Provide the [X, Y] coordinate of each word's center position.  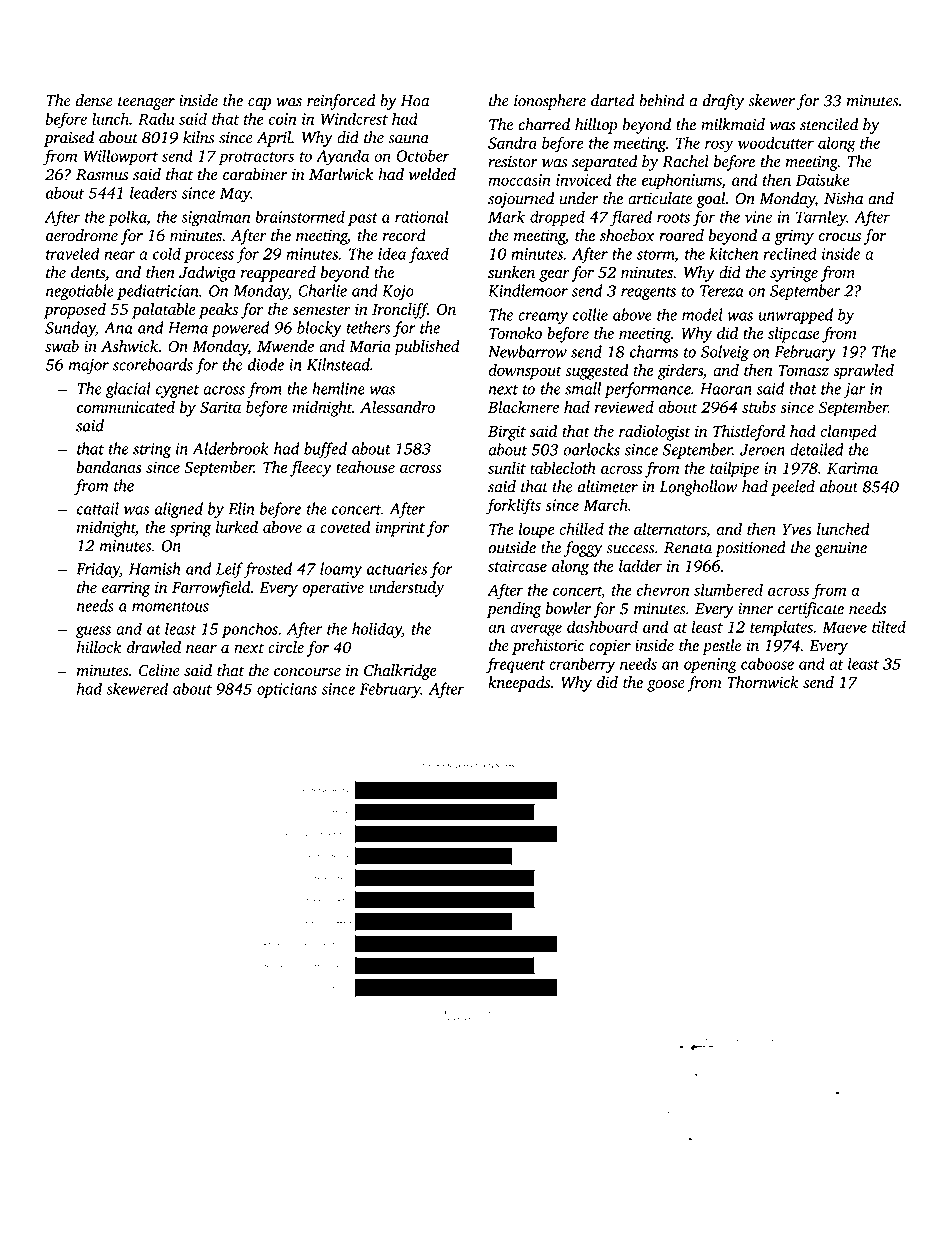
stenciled [829, 124]
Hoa [415, 101]
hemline [338, 388]
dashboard [602, 626]
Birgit [507, 433]
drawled [154, 647]
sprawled [863, 372]
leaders [153, 192]
